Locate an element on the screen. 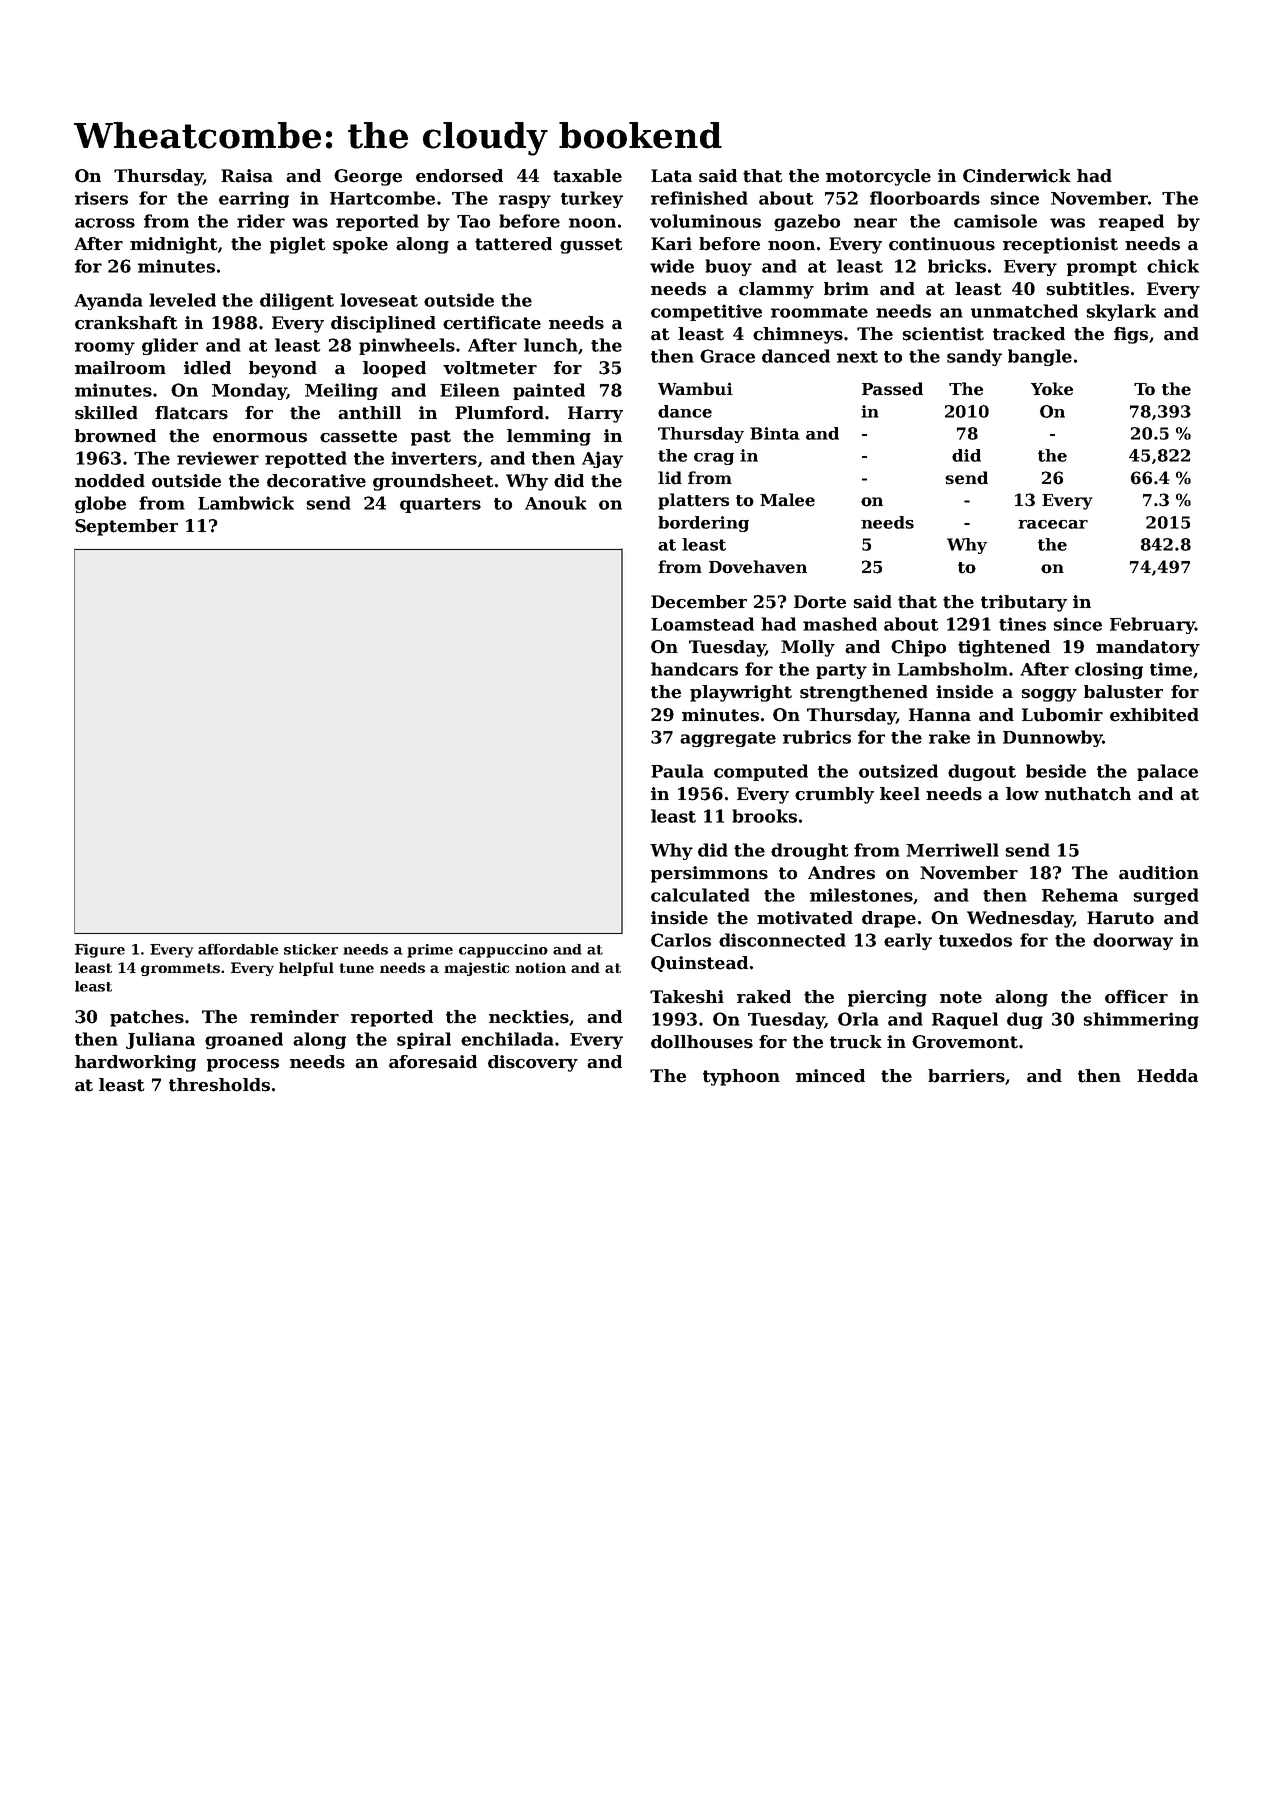 Image resolution: width=1273 pixels, height=1800 pixels. September is located at coordinates (126, 527).
